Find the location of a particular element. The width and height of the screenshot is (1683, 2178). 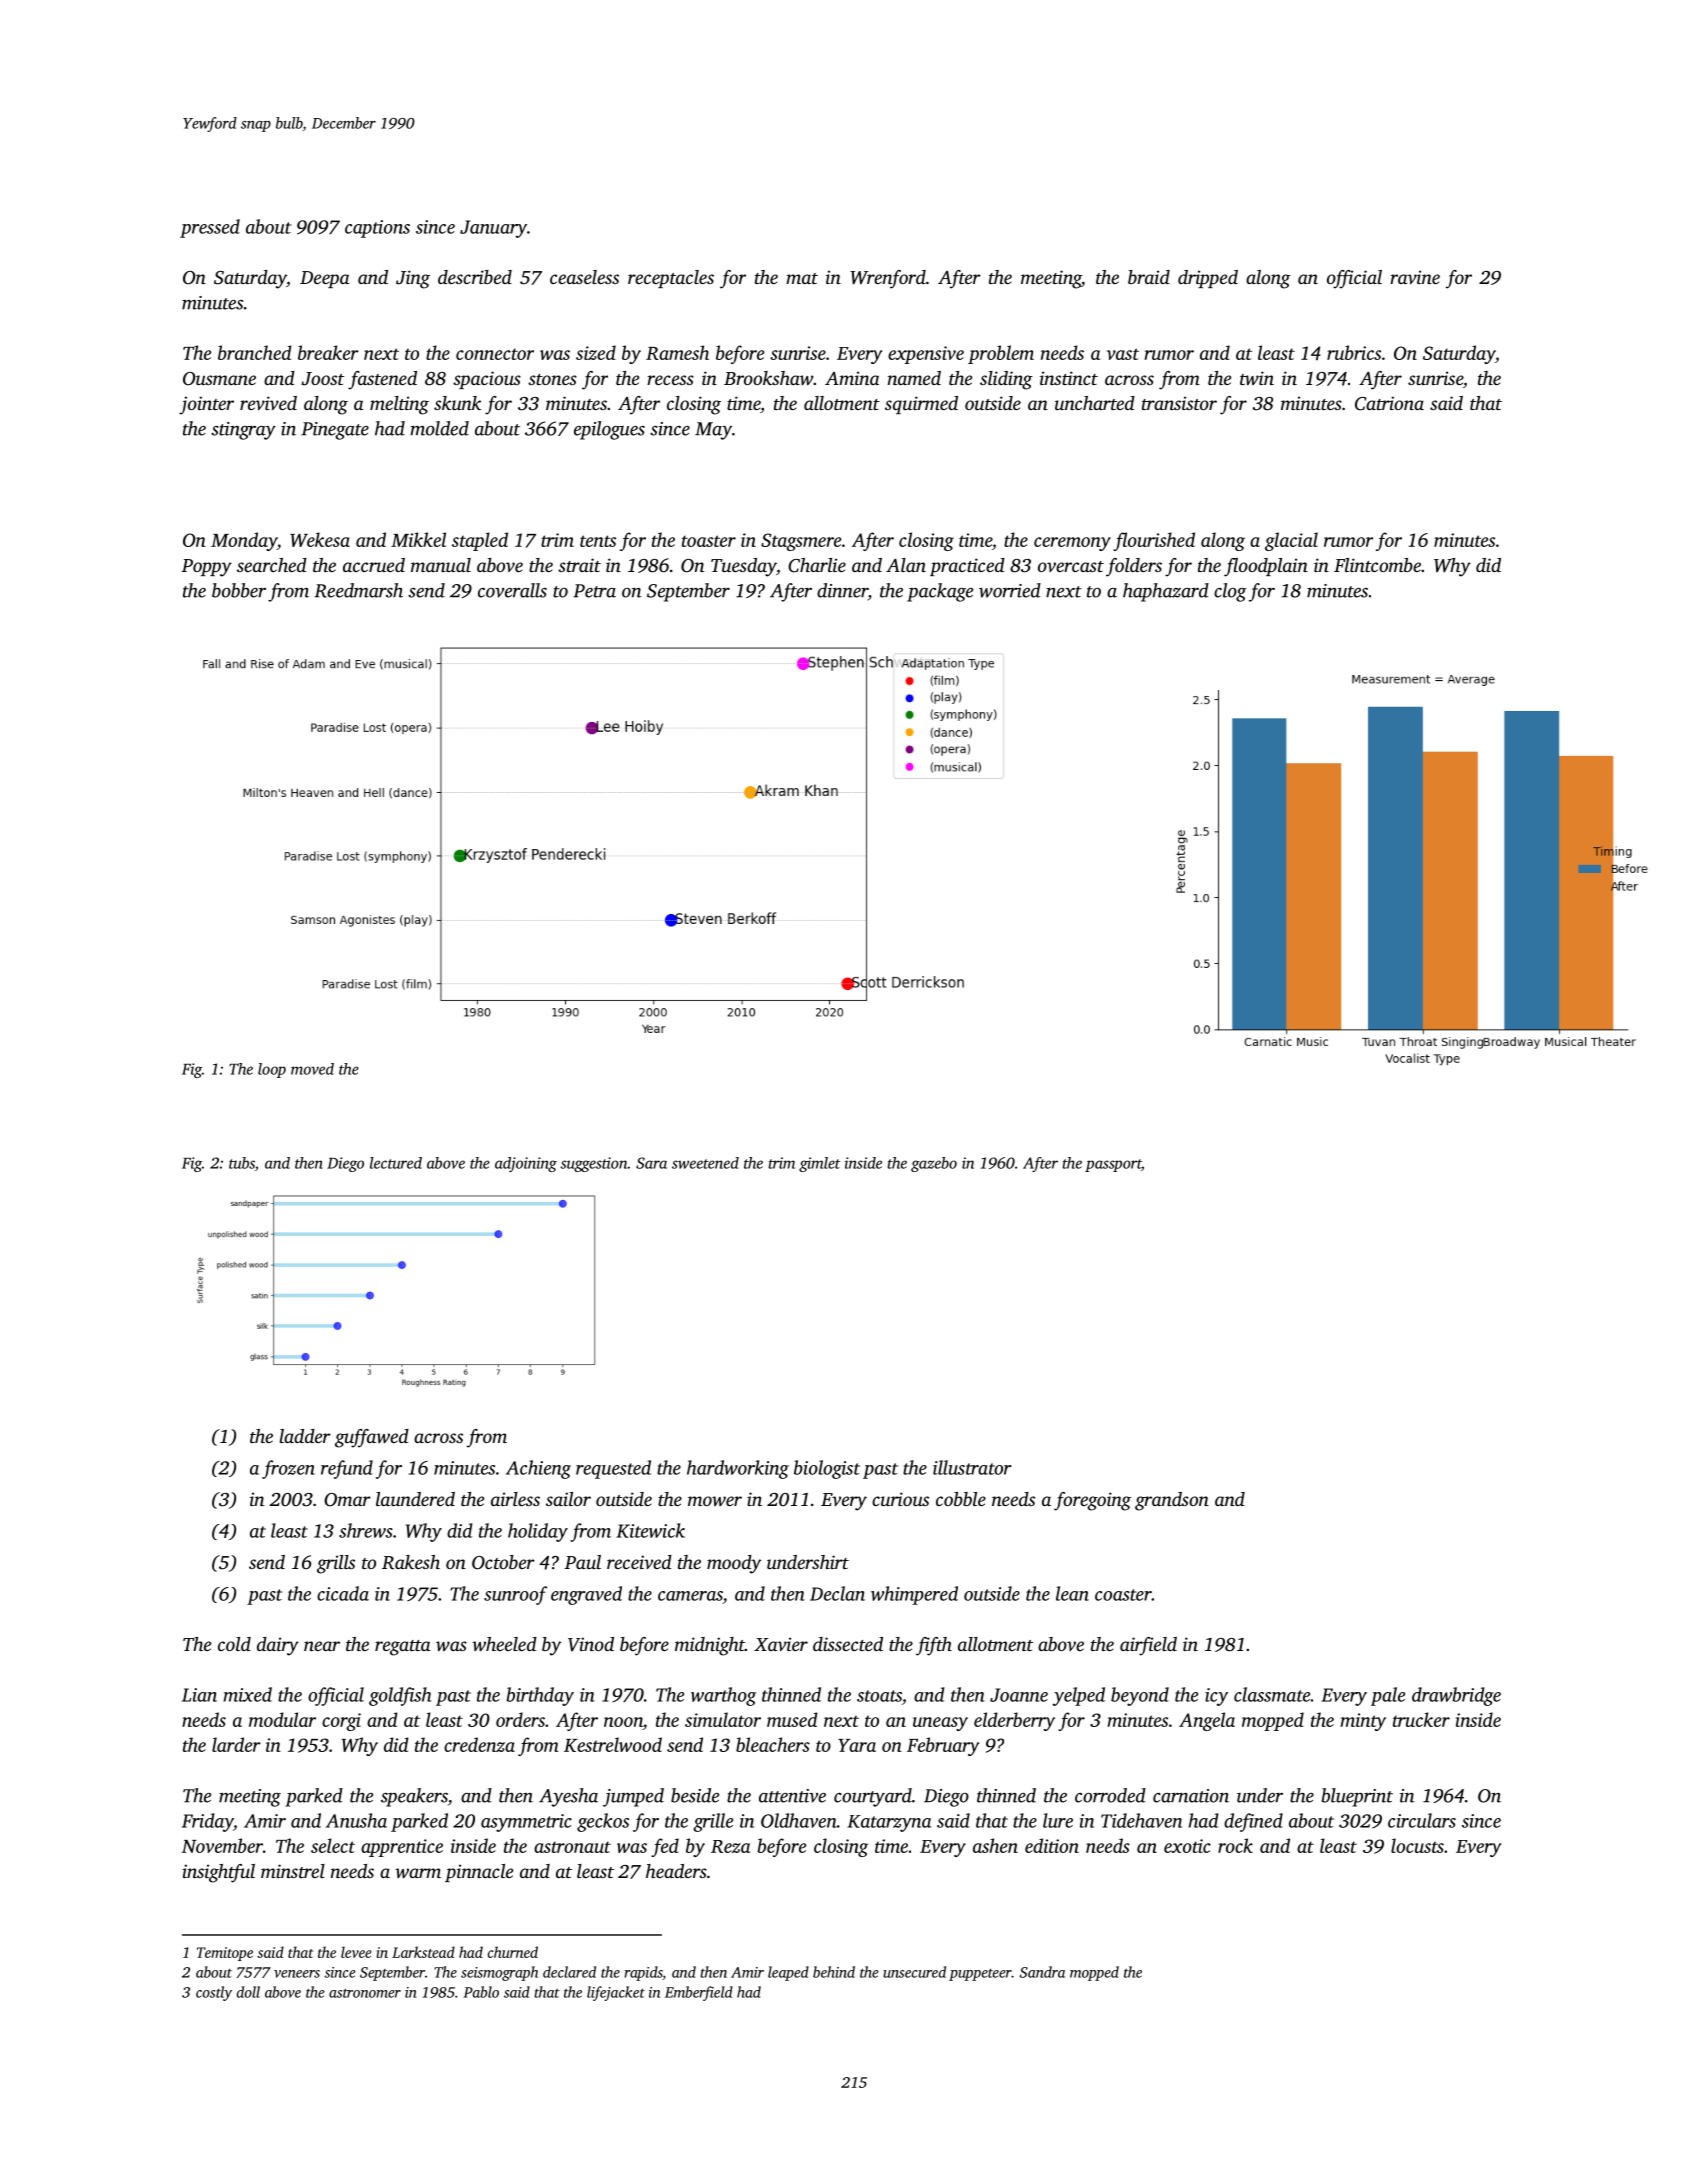

passport is located at coordinates (1113, 1165).
